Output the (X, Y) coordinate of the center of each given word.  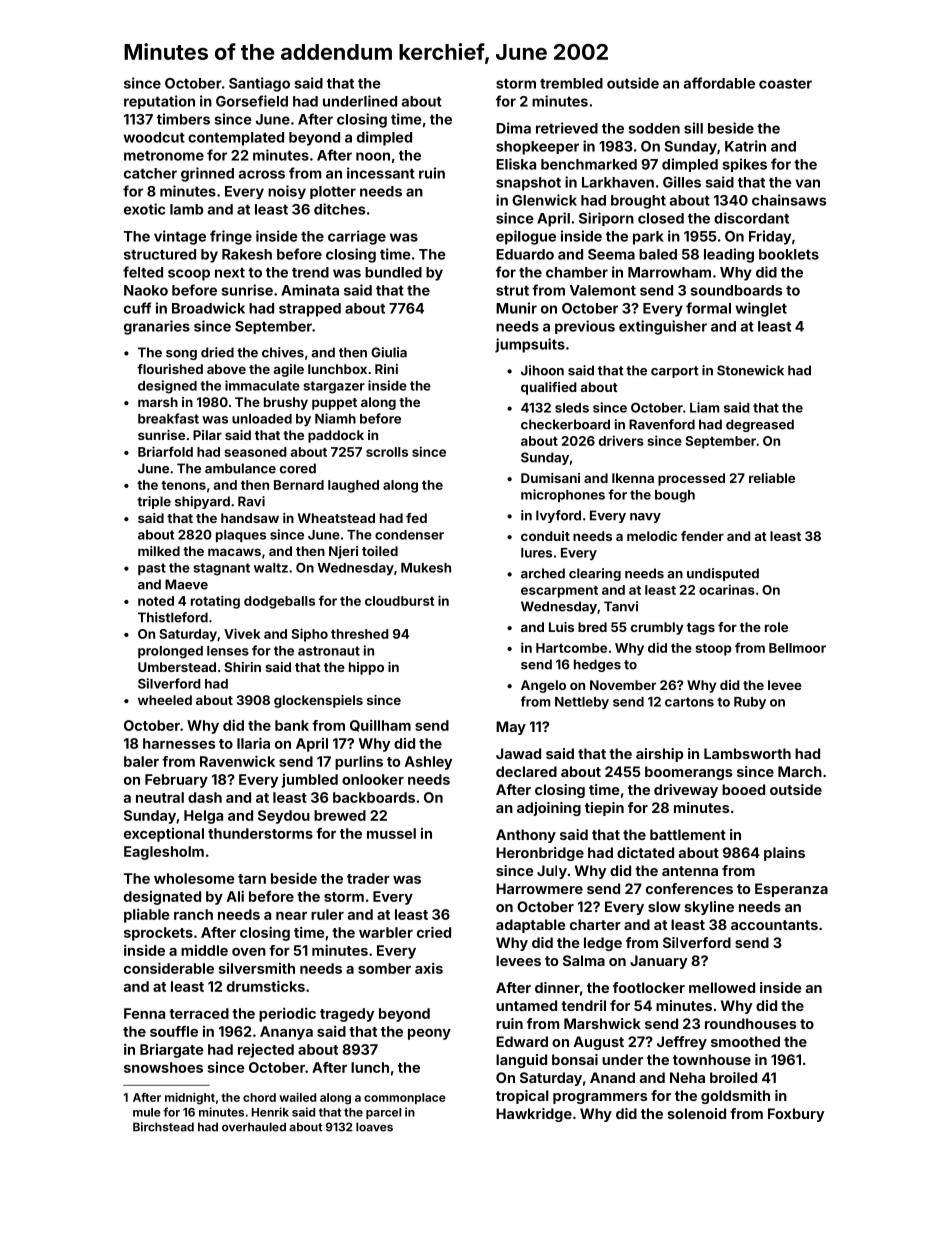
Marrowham (669, 272)
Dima (513, 128)
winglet (761, 309)
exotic (145, 209)
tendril (583, 1005)
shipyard (202, 502)
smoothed (745, 1041)
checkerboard (565, 424)
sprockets (158, 934)
